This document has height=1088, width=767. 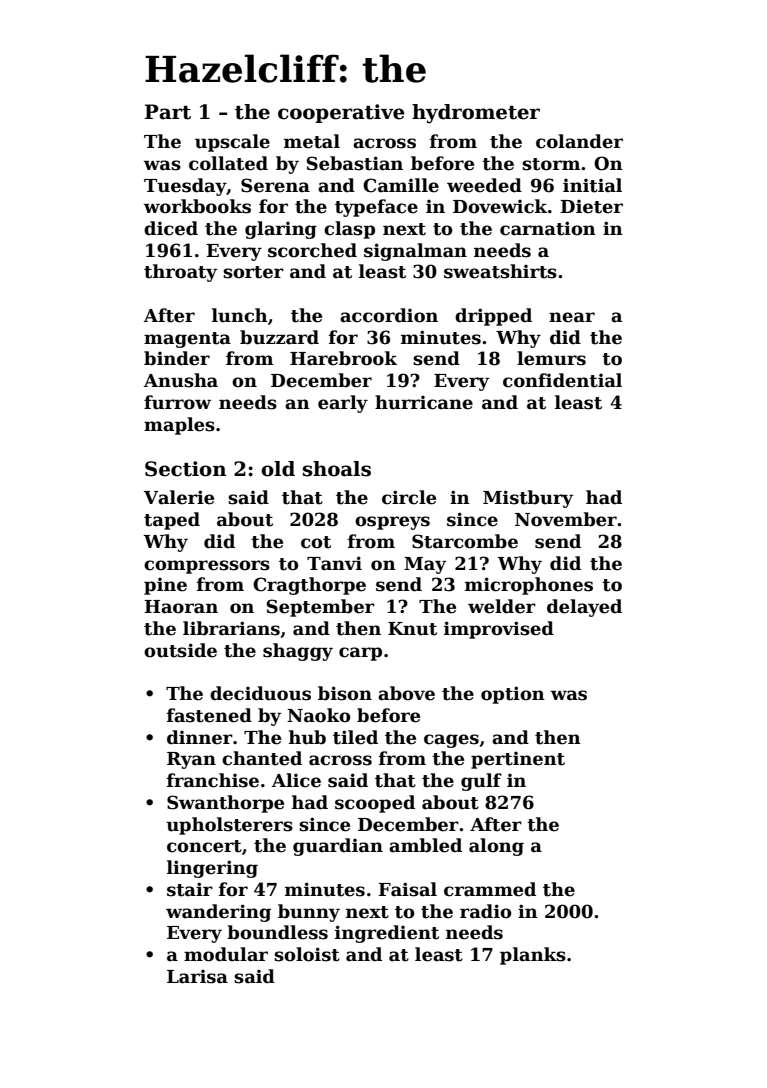 What do you see at coordinates (253, 272) in the document?
I see `sorter` at bounding box center [253, 272].
